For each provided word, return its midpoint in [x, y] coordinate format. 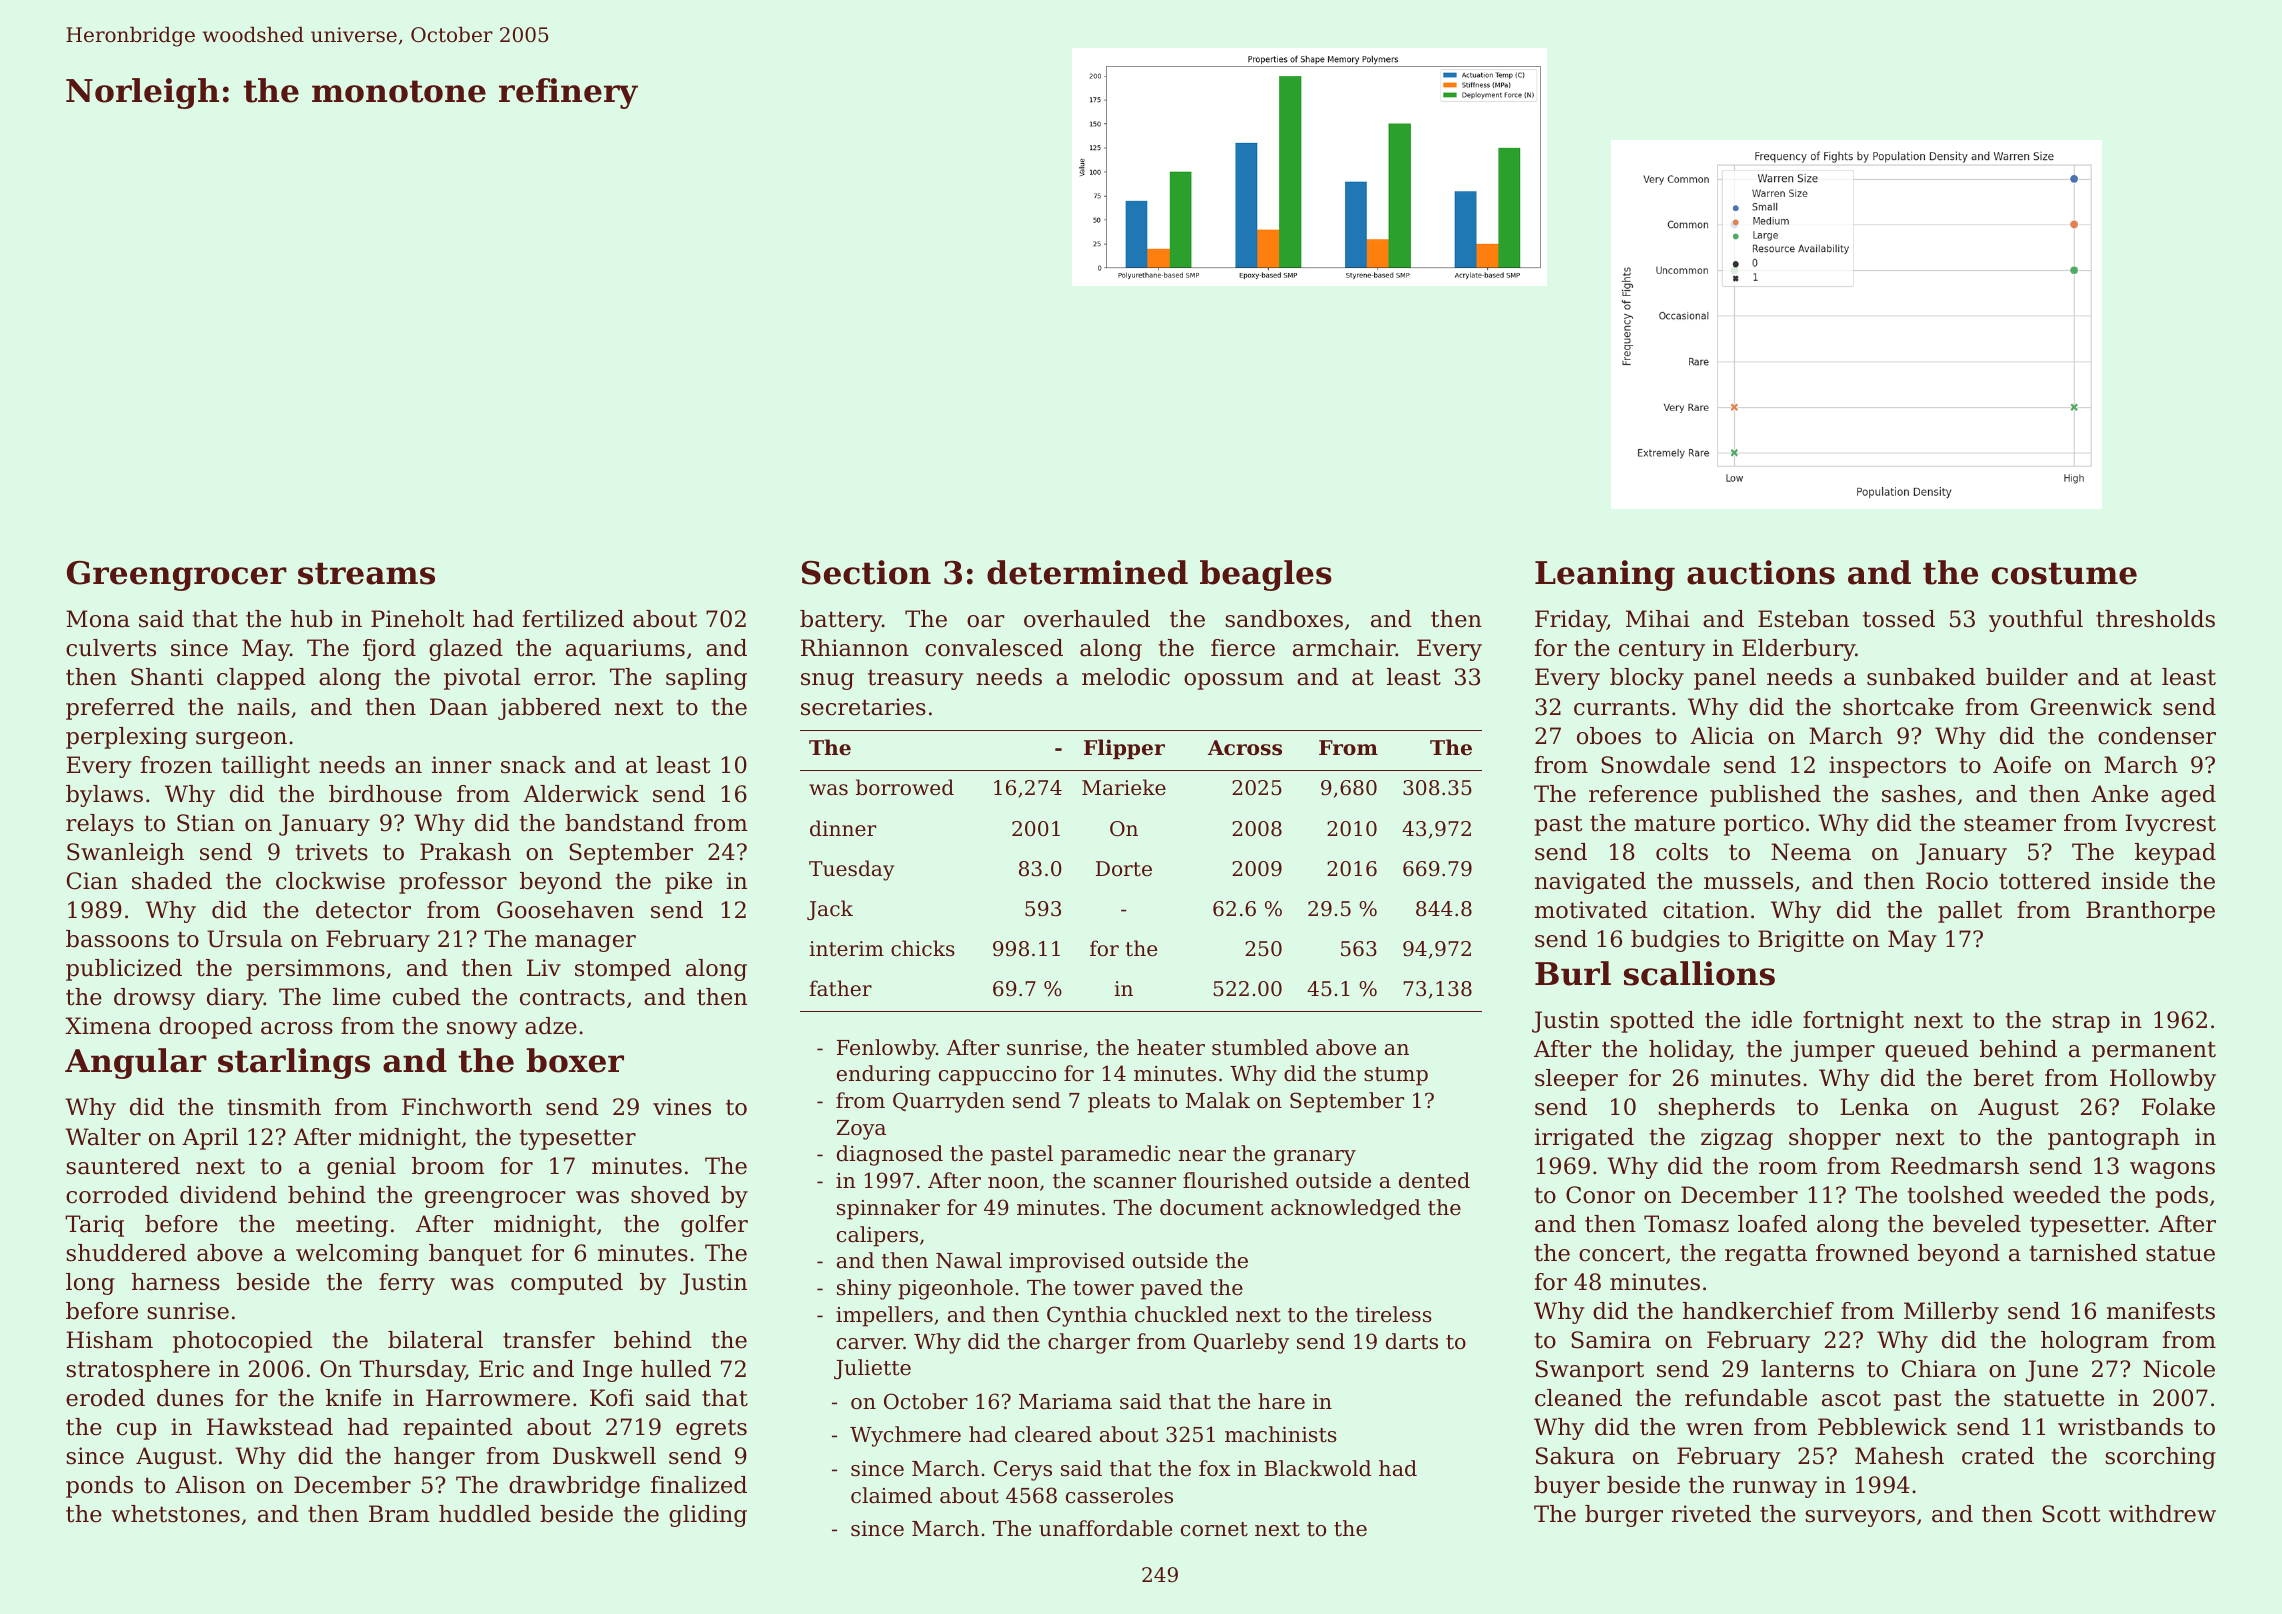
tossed [1899, 619]
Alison [210, 1485]
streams [366, 573]
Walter [103, 1137]
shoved [670, 1195]
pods [2181, 1197]
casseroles [1119, 1495]
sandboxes [1284, 619]
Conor [1600, 1195]
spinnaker [888, 1209]
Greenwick [2091, 707]
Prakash [465, 852]
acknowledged [1346, 1209]
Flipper [1124, 749]
